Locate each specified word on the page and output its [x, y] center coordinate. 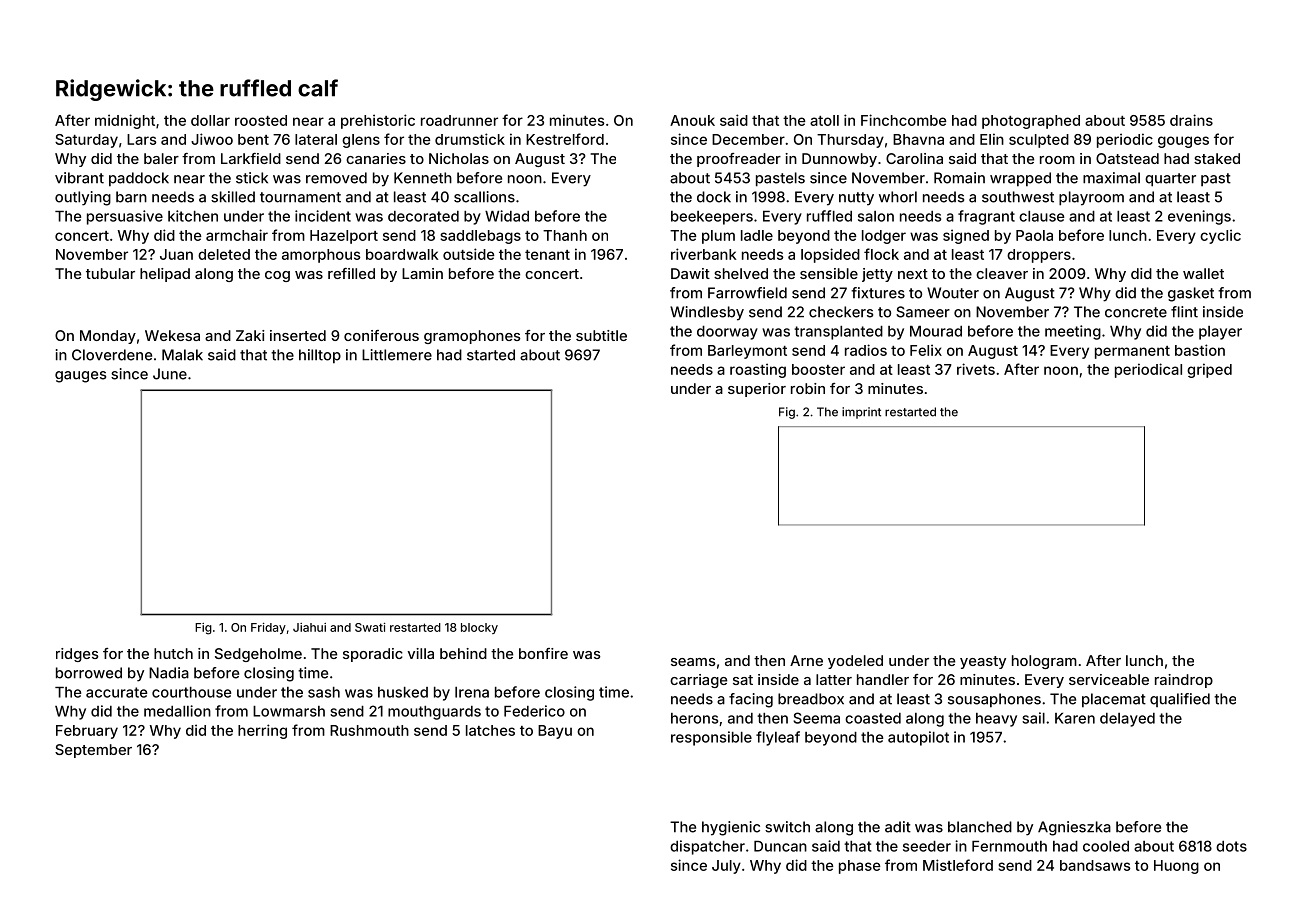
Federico [534, 711]
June [170, 374]
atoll [824, 120]
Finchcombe [903, 120]
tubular [110, 273]
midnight [125, 121]
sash [324, 692]
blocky [479, 628]
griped [1209, 370]
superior [757, 390]
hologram [1044, 662]
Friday [268, 628]
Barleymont [747, 352]
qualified [1180, 700]
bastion [1200, 350]
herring [262, 731]
